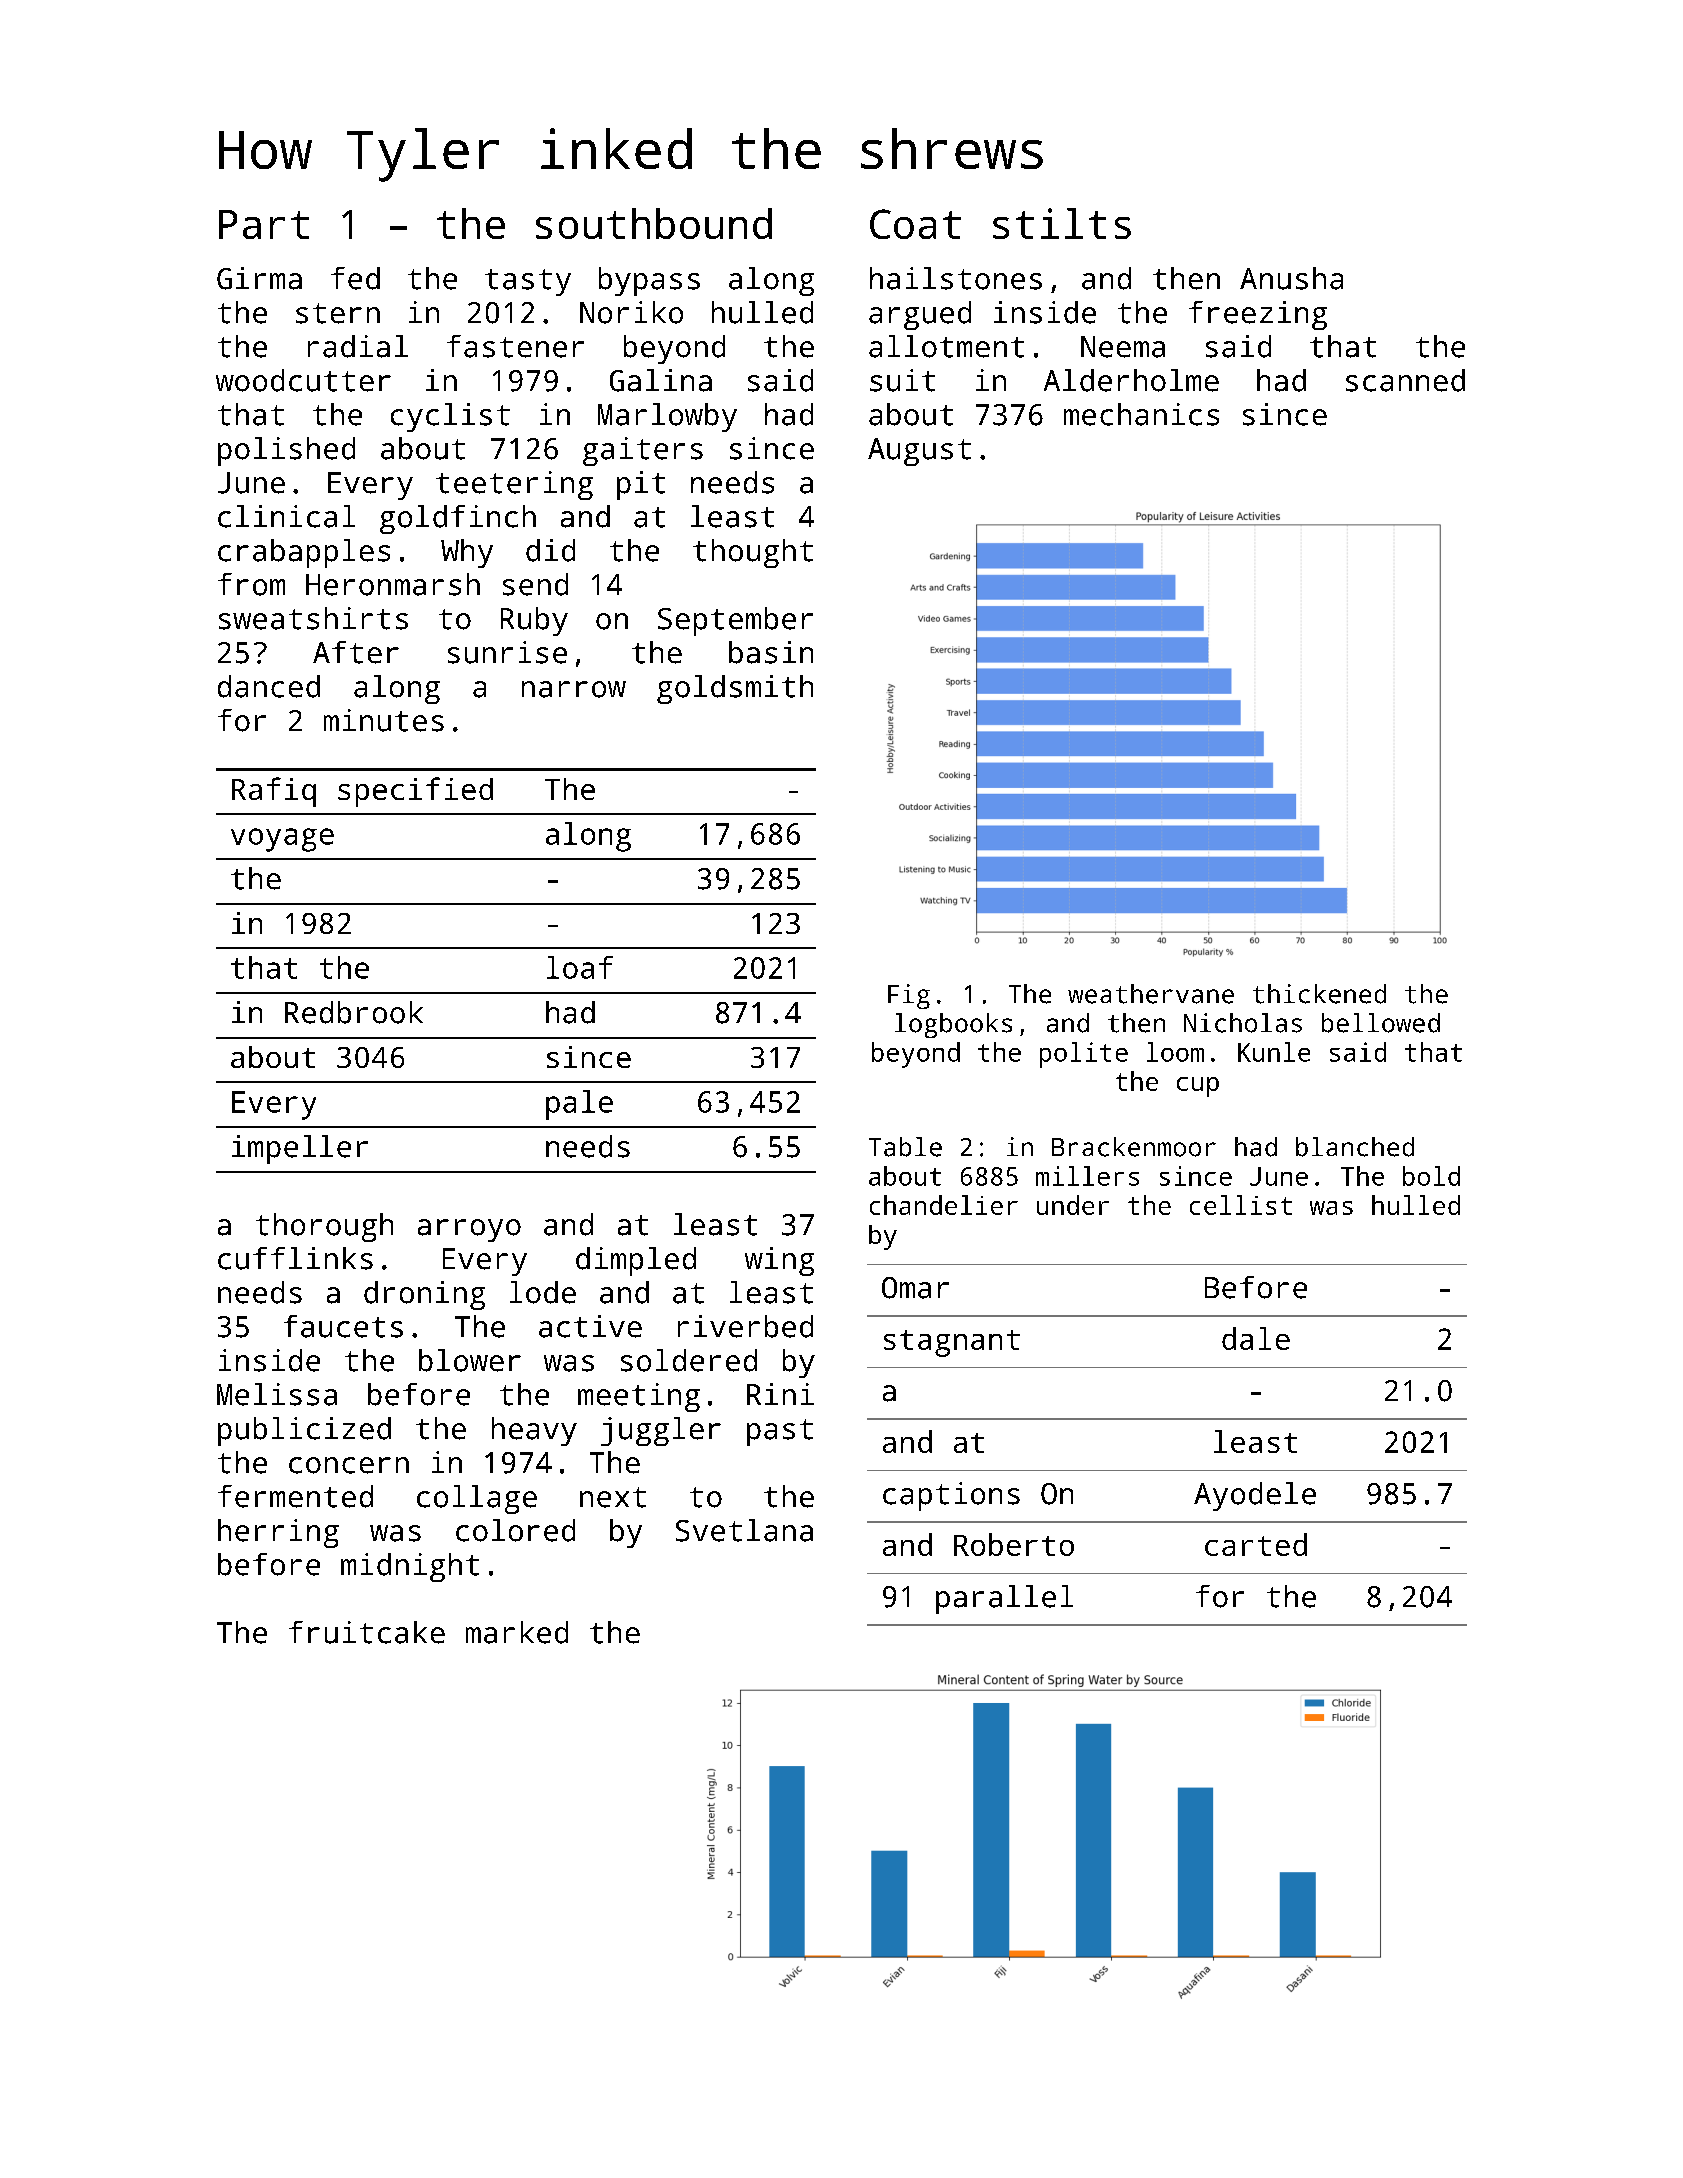 This screenshot has height=2178, width=1683. What do you see at coordinates (264, 224) in the screenshot?
I see `Part` at bounding box center [264, 224].
